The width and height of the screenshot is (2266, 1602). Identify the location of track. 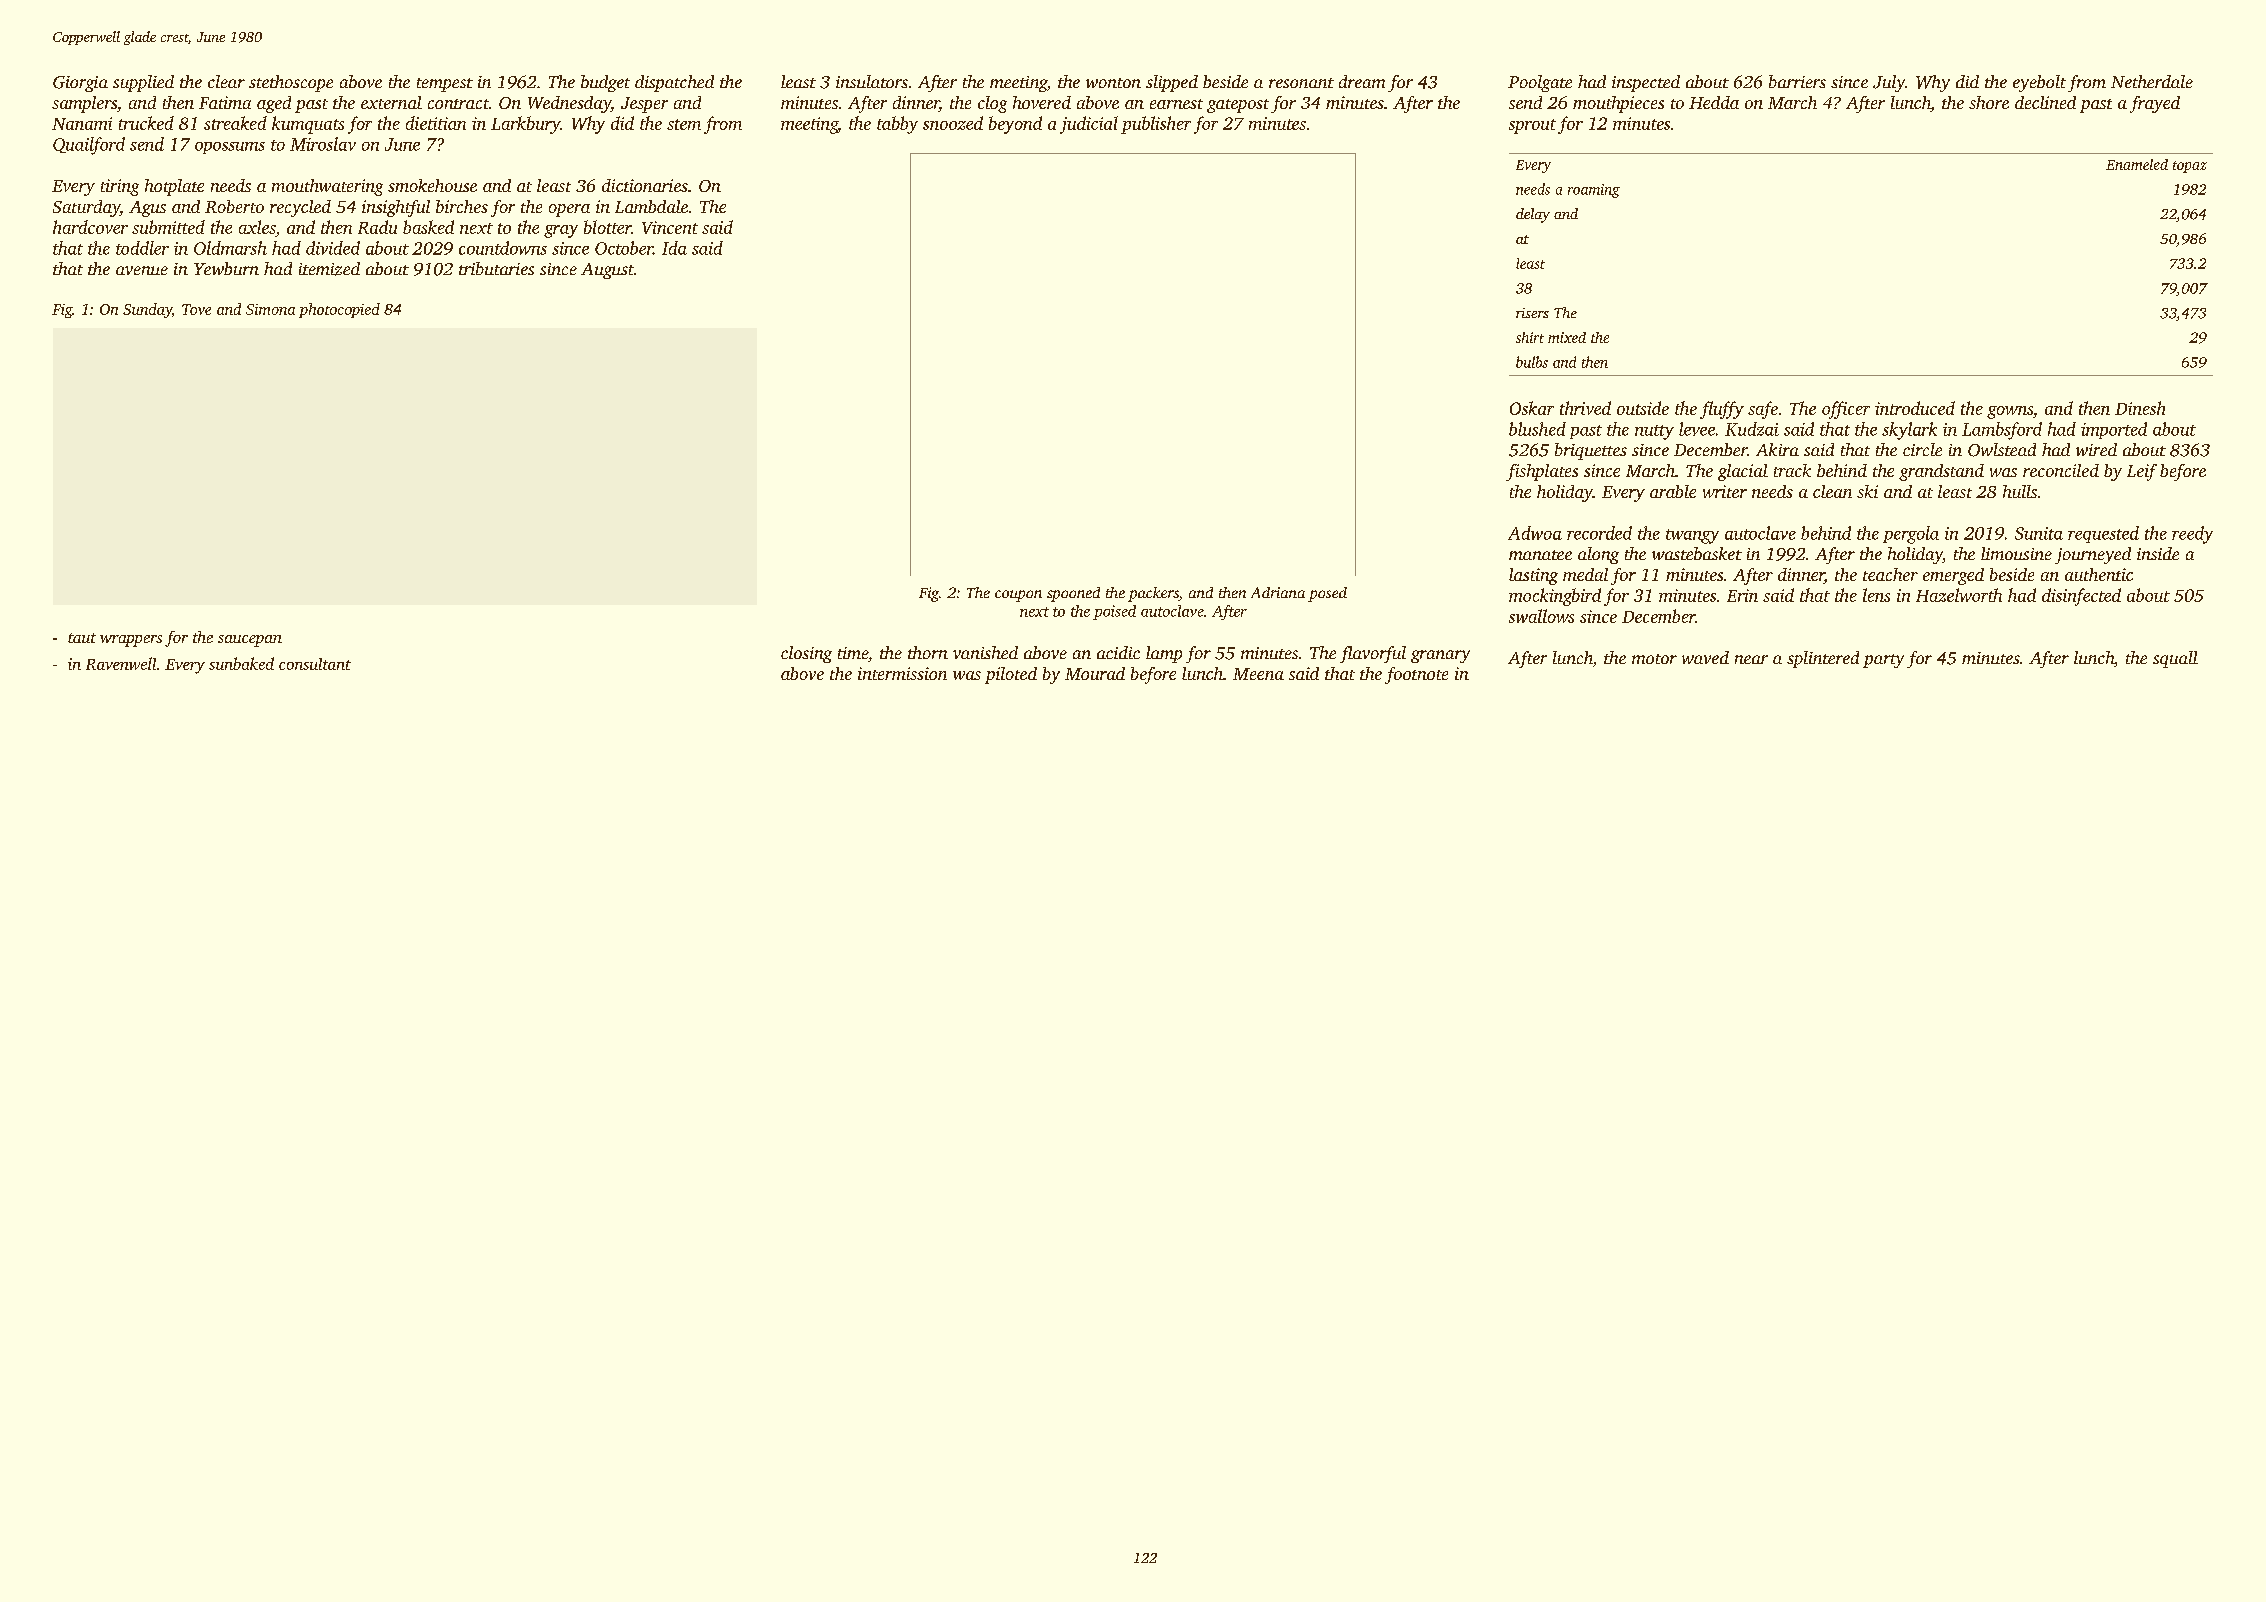
(1792, 470).
